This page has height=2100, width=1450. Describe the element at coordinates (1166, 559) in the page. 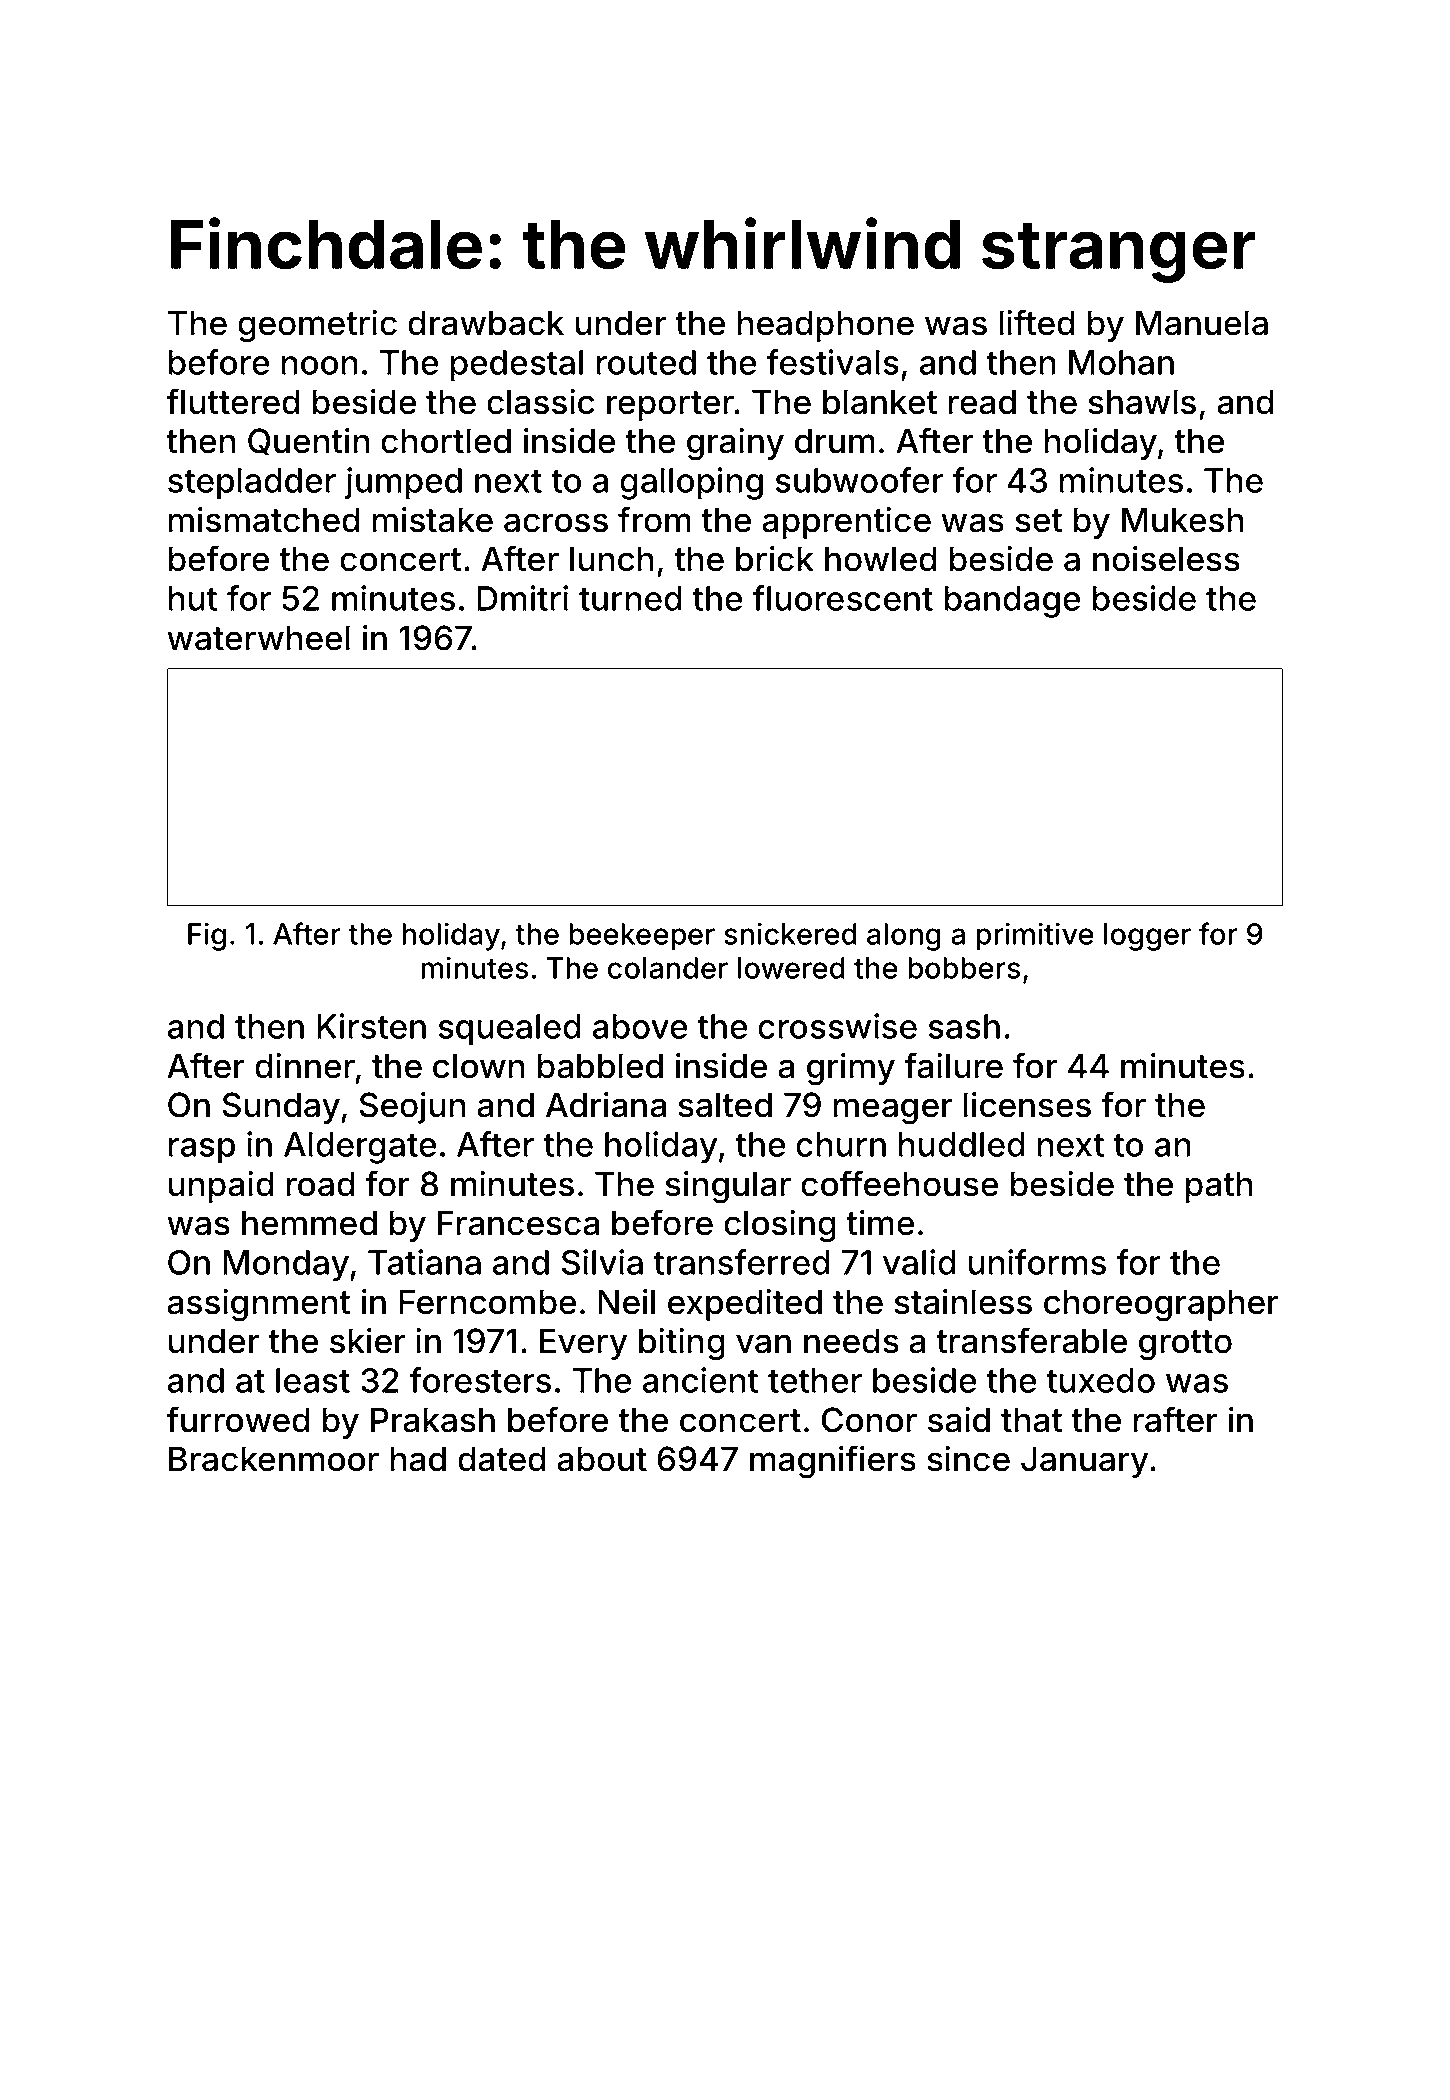

I see `noiseless` at that location.
